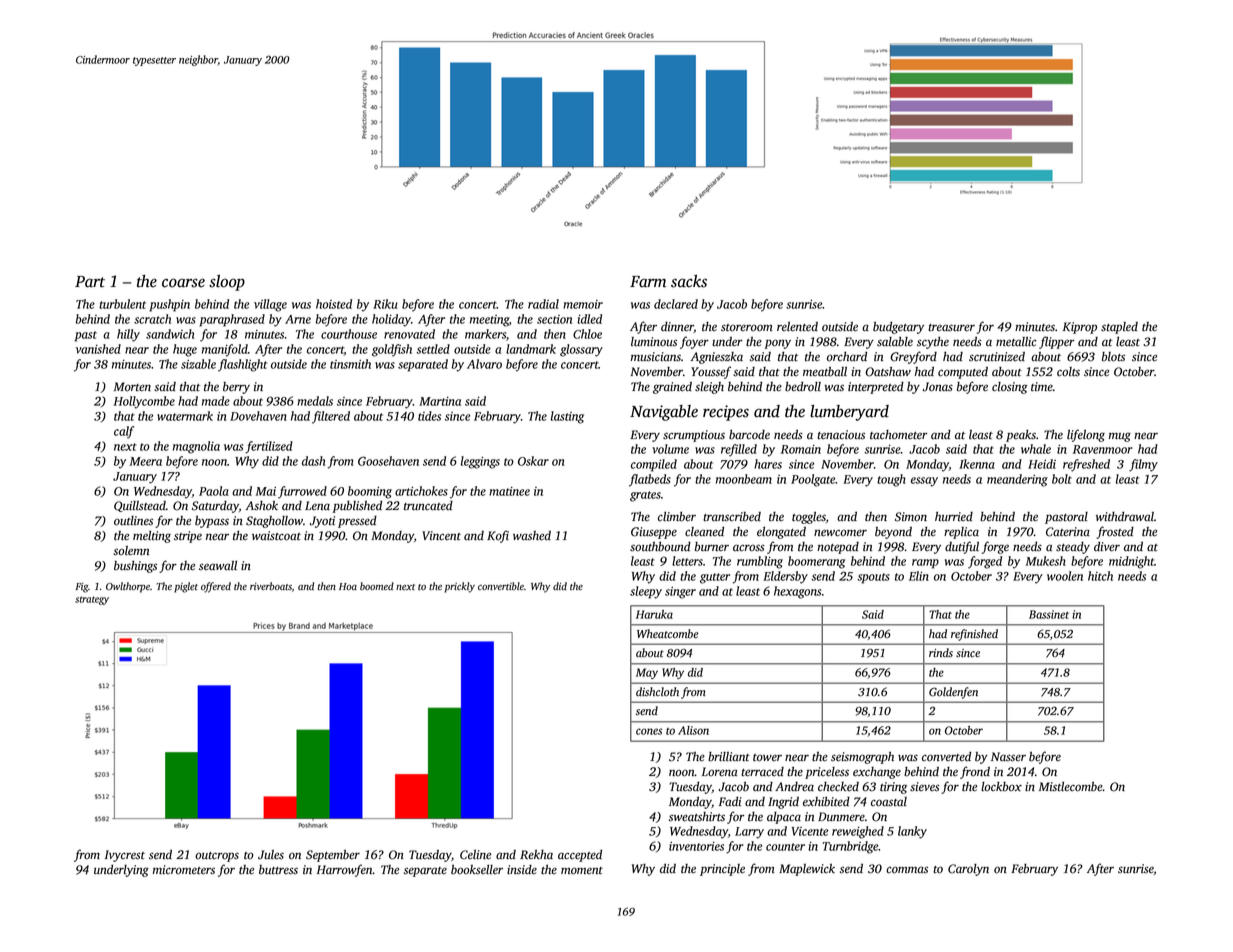 The height and width of the screenshot is (952, 1233). Describe the element at coordinates (357, 522) in the screenshot. I see `pressed` at that location.
